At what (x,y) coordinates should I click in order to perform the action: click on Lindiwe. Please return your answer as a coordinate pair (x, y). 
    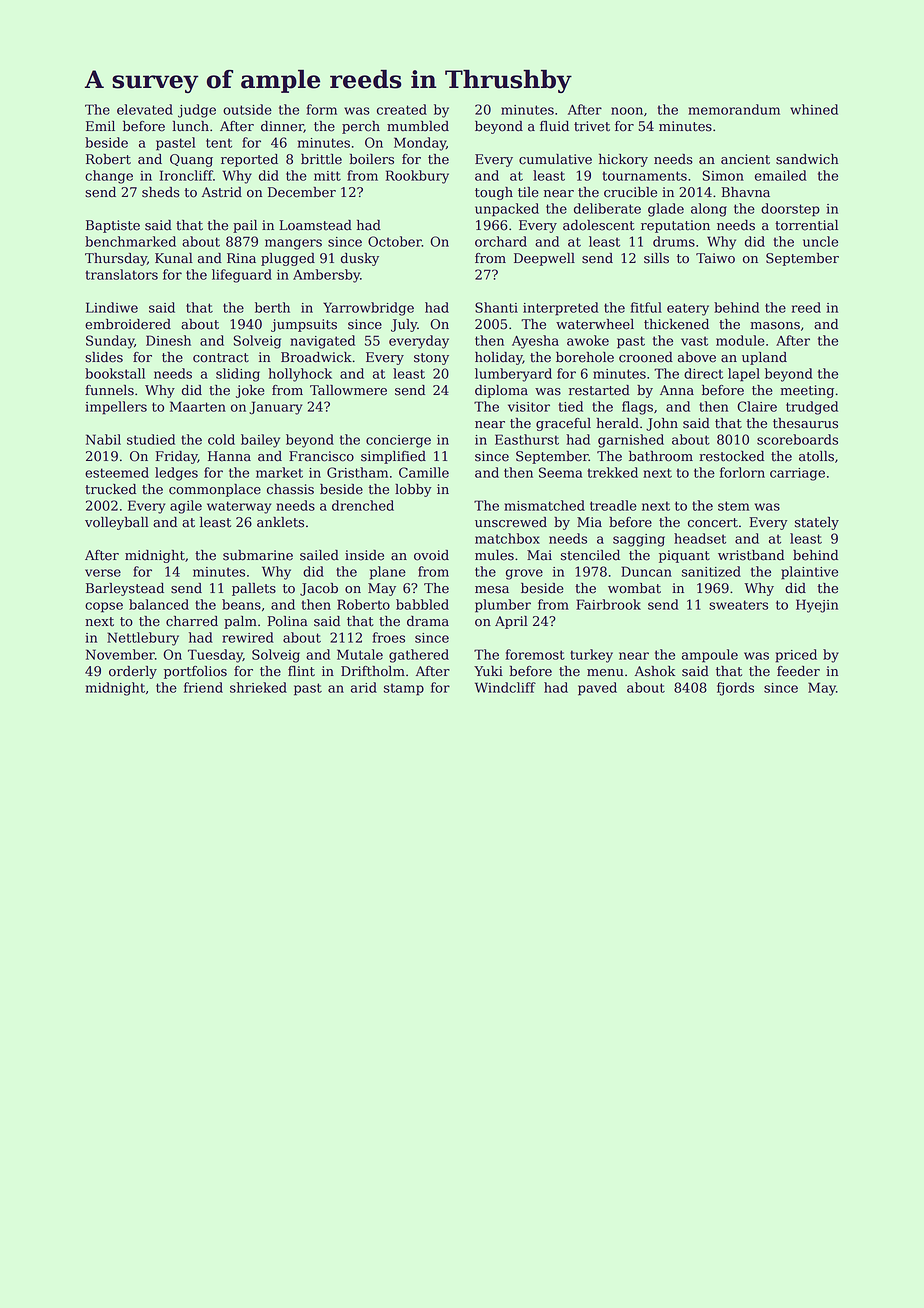
    Looking at the image, I should click on (112, 307).
